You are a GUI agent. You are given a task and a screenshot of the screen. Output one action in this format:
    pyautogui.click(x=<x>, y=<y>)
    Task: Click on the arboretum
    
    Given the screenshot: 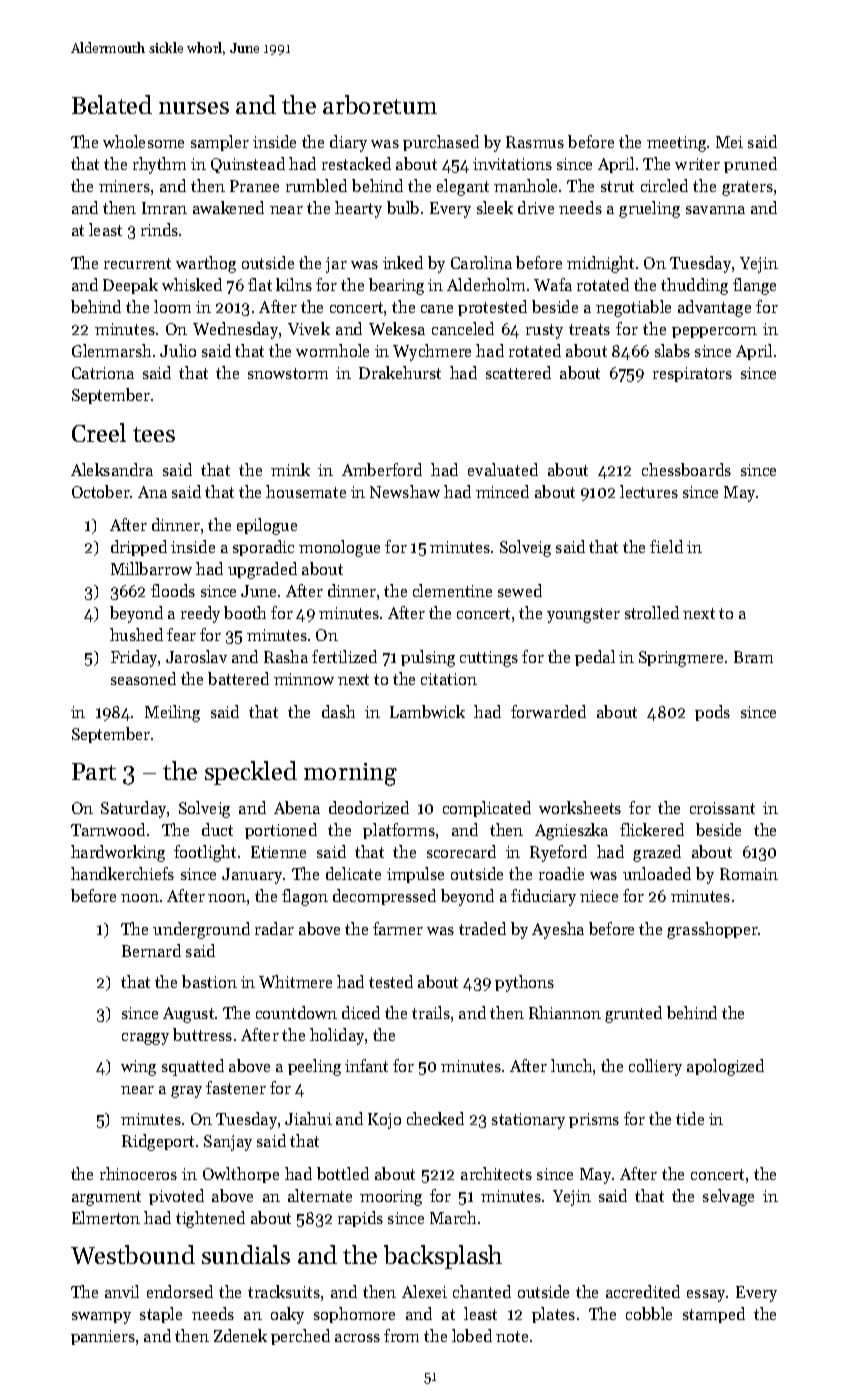 What is the action you would take?
    pyautogui.click(x=380, y=104)
